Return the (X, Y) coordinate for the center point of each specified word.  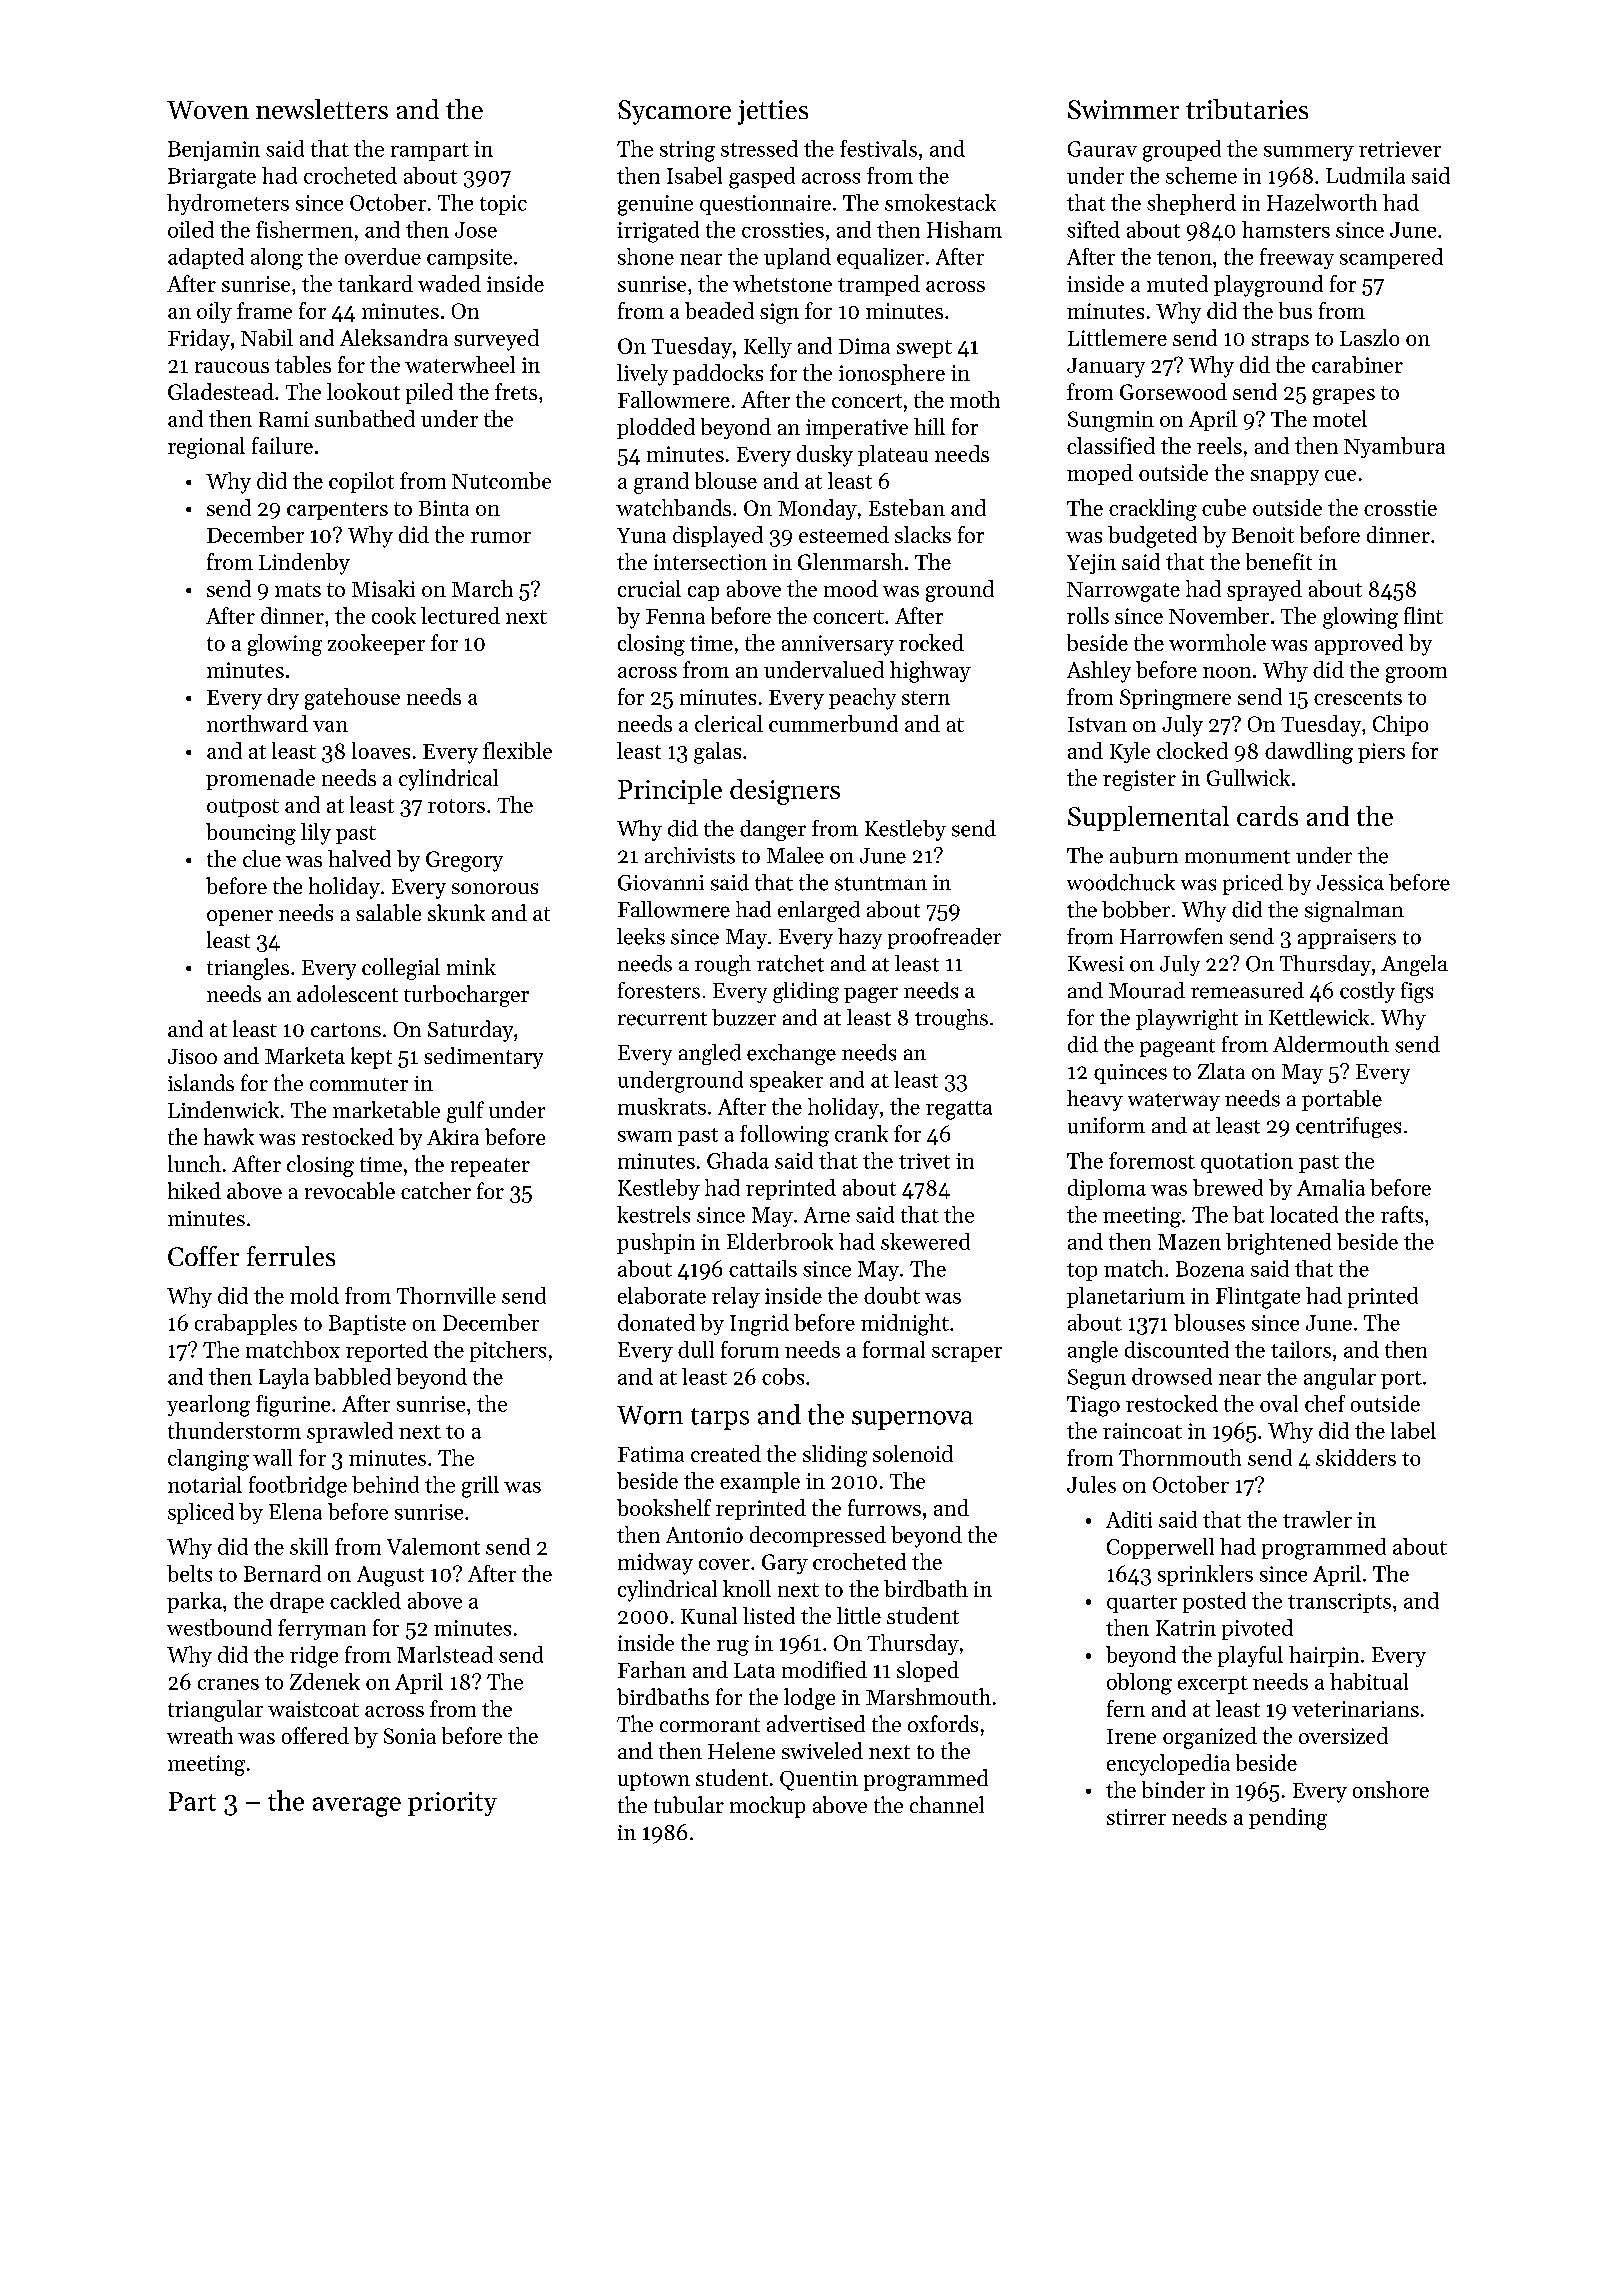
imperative (857, 429)
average (357, 1807)
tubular (689, 1804)
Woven (208, 110)
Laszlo (1369, 337)
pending (1288, 1819)
